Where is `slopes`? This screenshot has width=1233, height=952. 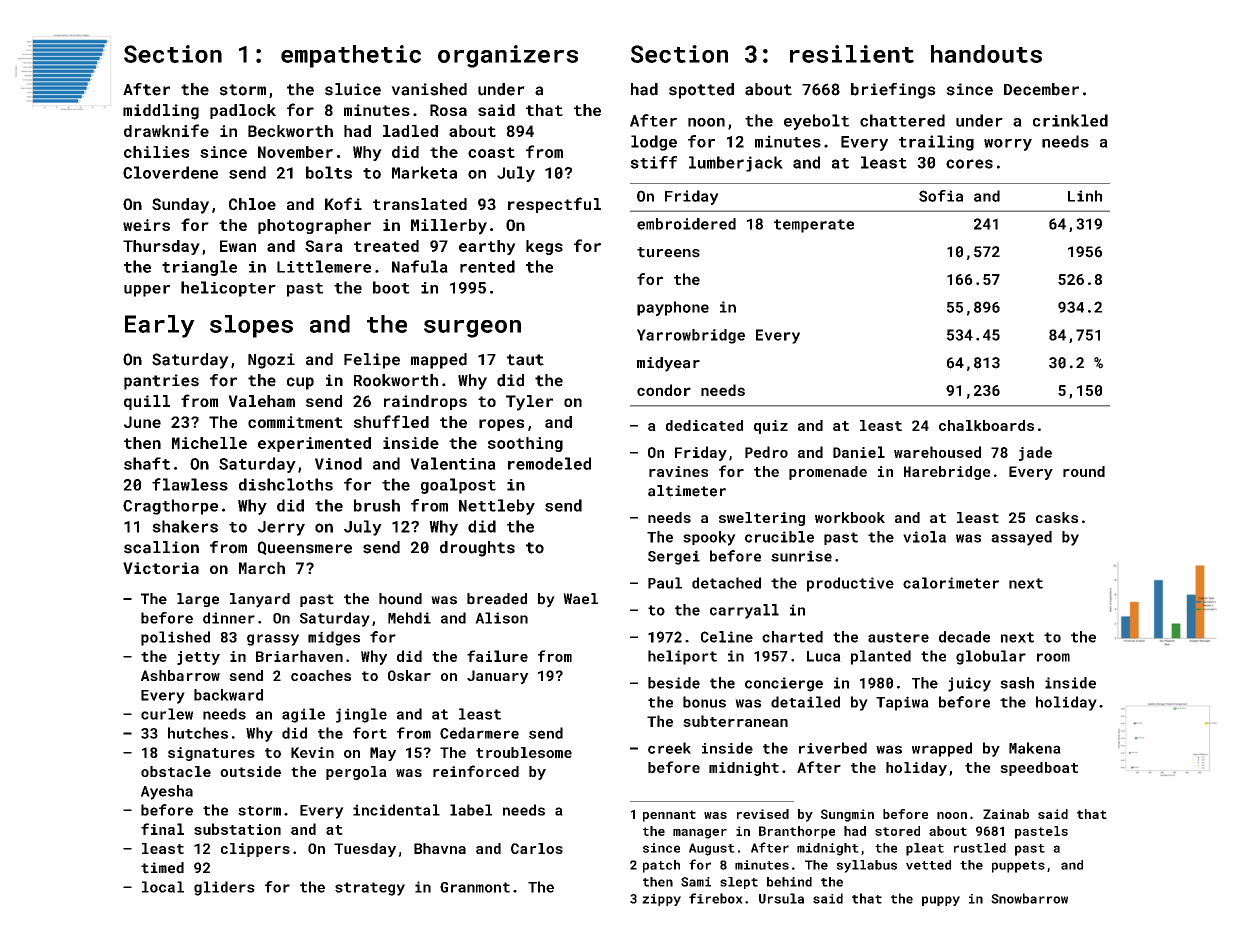 slopes is located at coordinates (251, 326).
